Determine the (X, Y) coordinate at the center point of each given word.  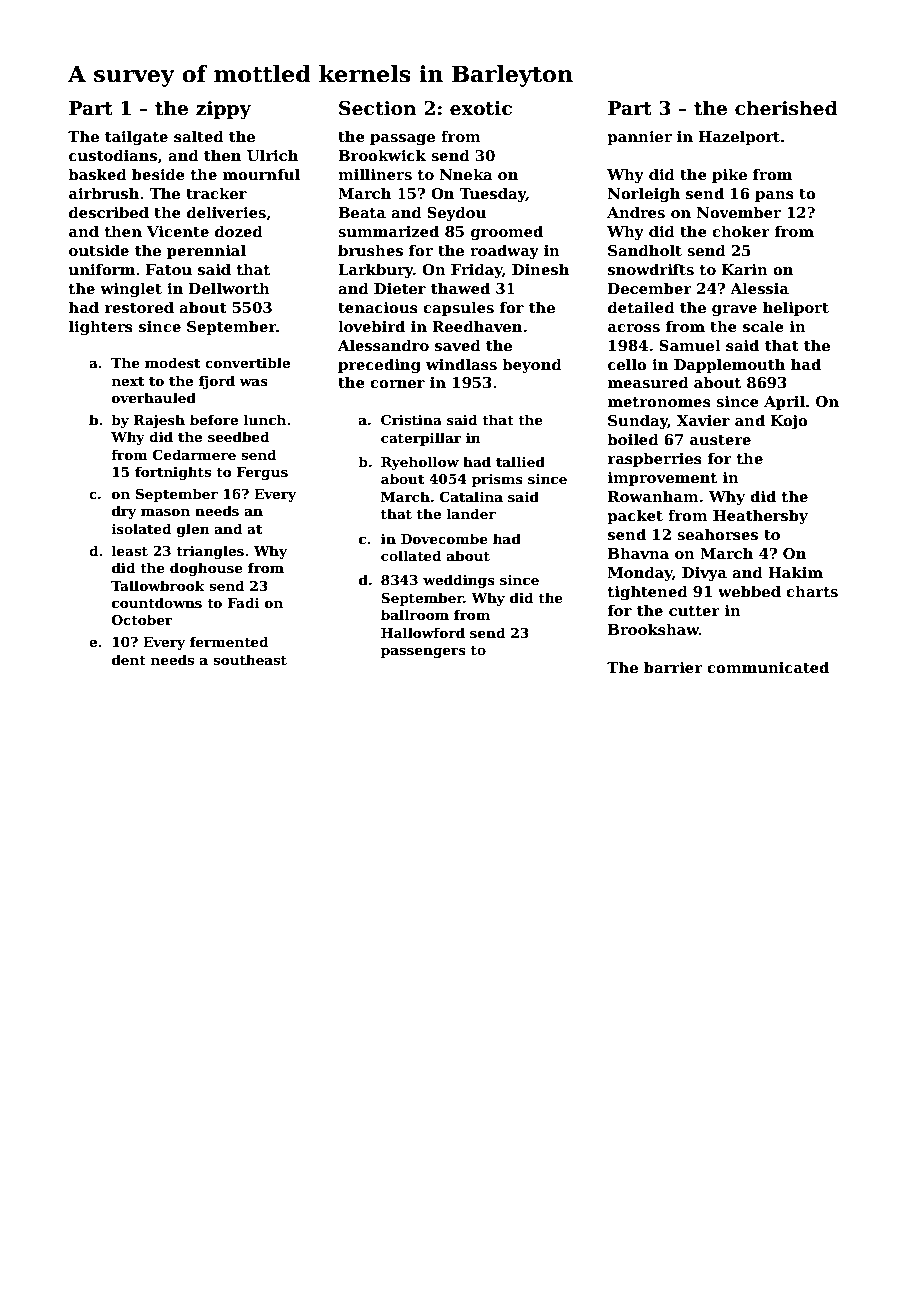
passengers (423, 653)
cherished (786, 108)
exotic (481, 108)
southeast (250, 659)
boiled (633, 439)
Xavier (703, 420)
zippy (223, 110)
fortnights (173, 473)
